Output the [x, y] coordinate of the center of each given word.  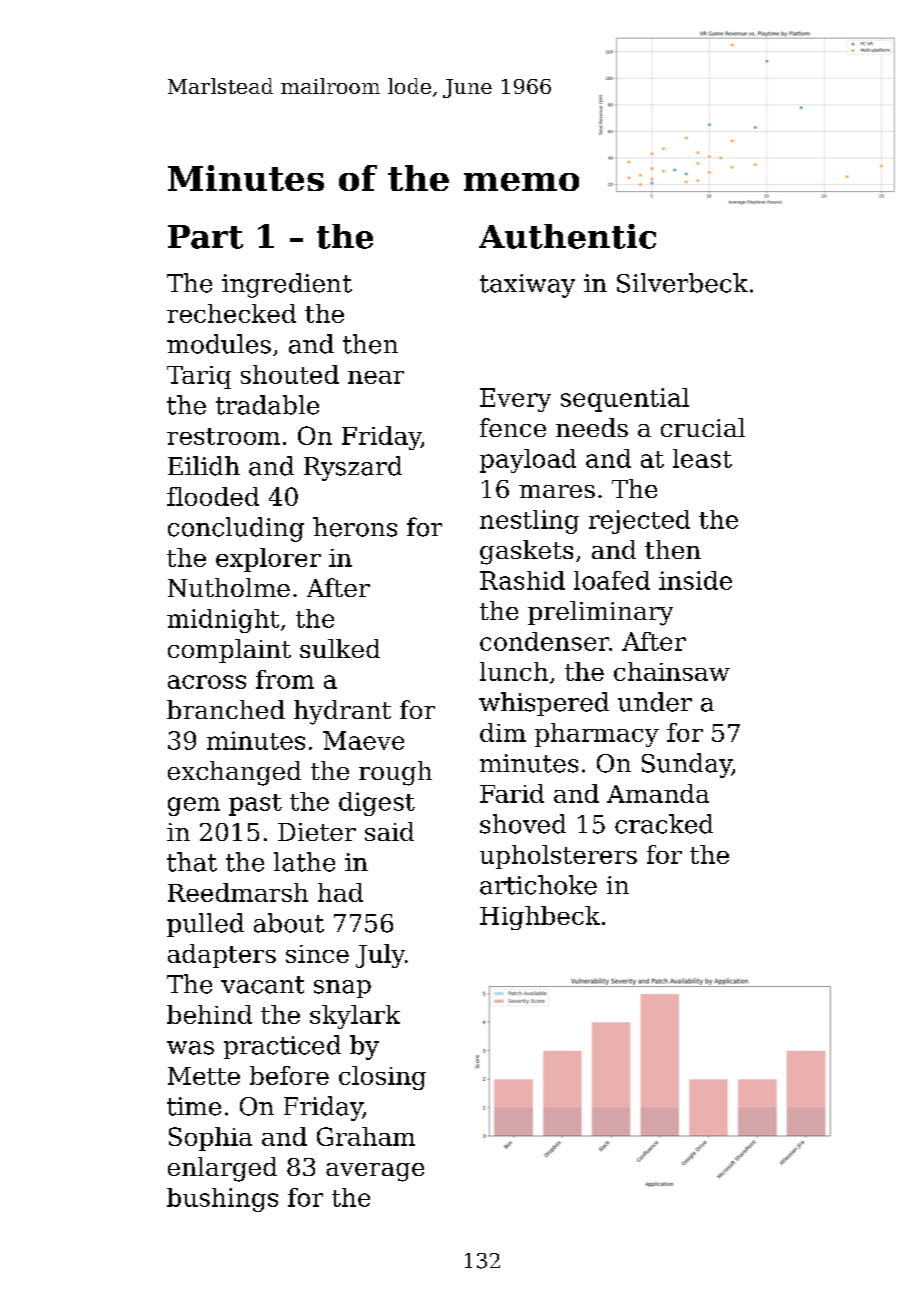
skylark [355, 1017]
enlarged [222, 1169]
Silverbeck [682, 283]
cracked [664, 824]
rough [395, 773]
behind [209, 1014]
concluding [236, 529]
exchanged [234, 773]
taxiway [527, 286]
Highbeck [540, 918]
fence [513, 427]
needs [592, 427]
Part [205, 237]
